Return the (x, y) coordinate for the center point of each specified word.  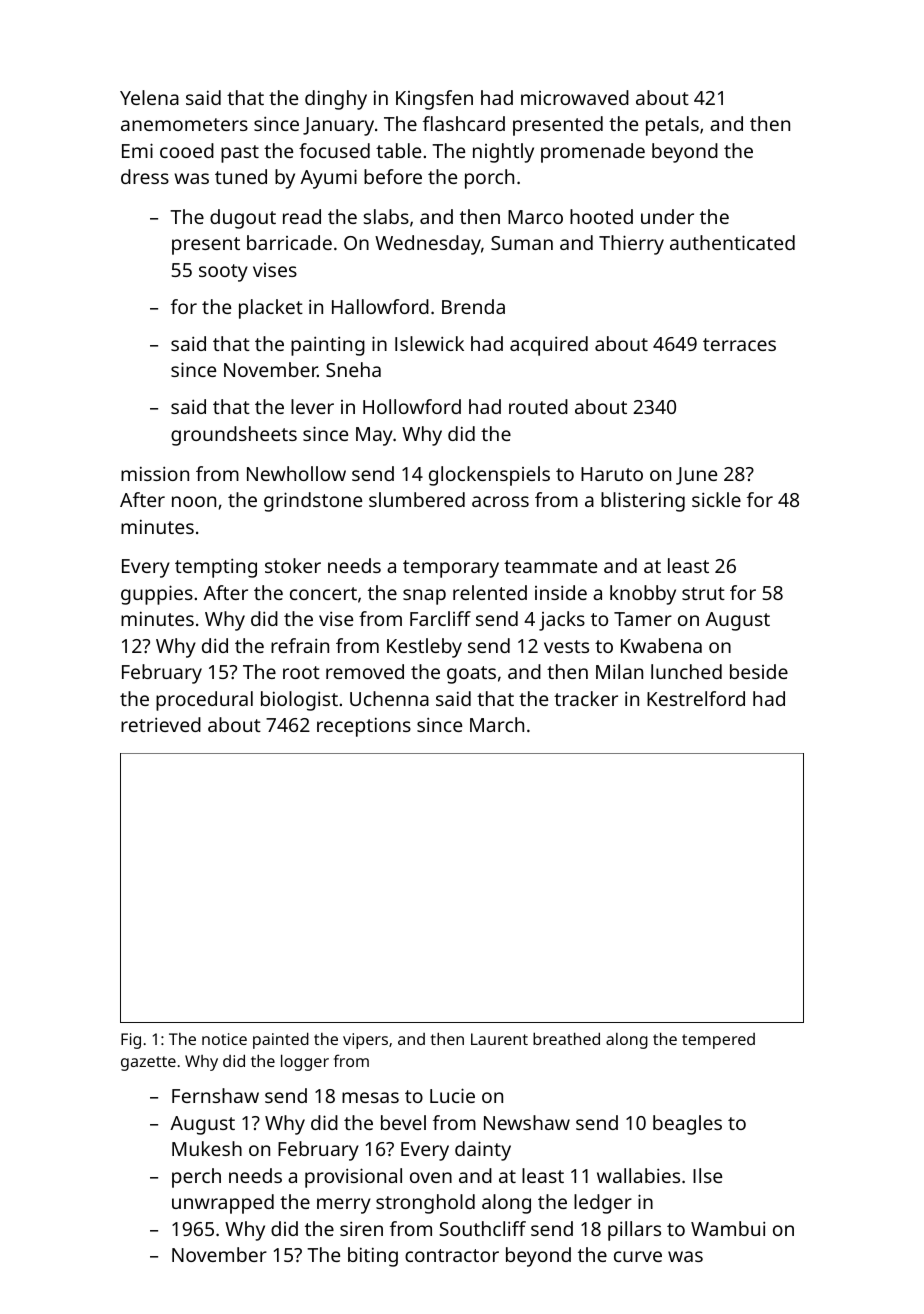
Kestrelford (696, 698)
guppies (157, 595)
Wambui (728, 1228)
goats (471, 675)
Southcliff (482, 1228)
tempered (718, 1041)
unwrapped (223, 1204)
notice (224, 1039)
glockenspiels (489, 476)
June (696, 476)
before (393, 176)
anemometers (184, 124)
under (667, 216)
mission (155, 473)
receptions (364, 727)
